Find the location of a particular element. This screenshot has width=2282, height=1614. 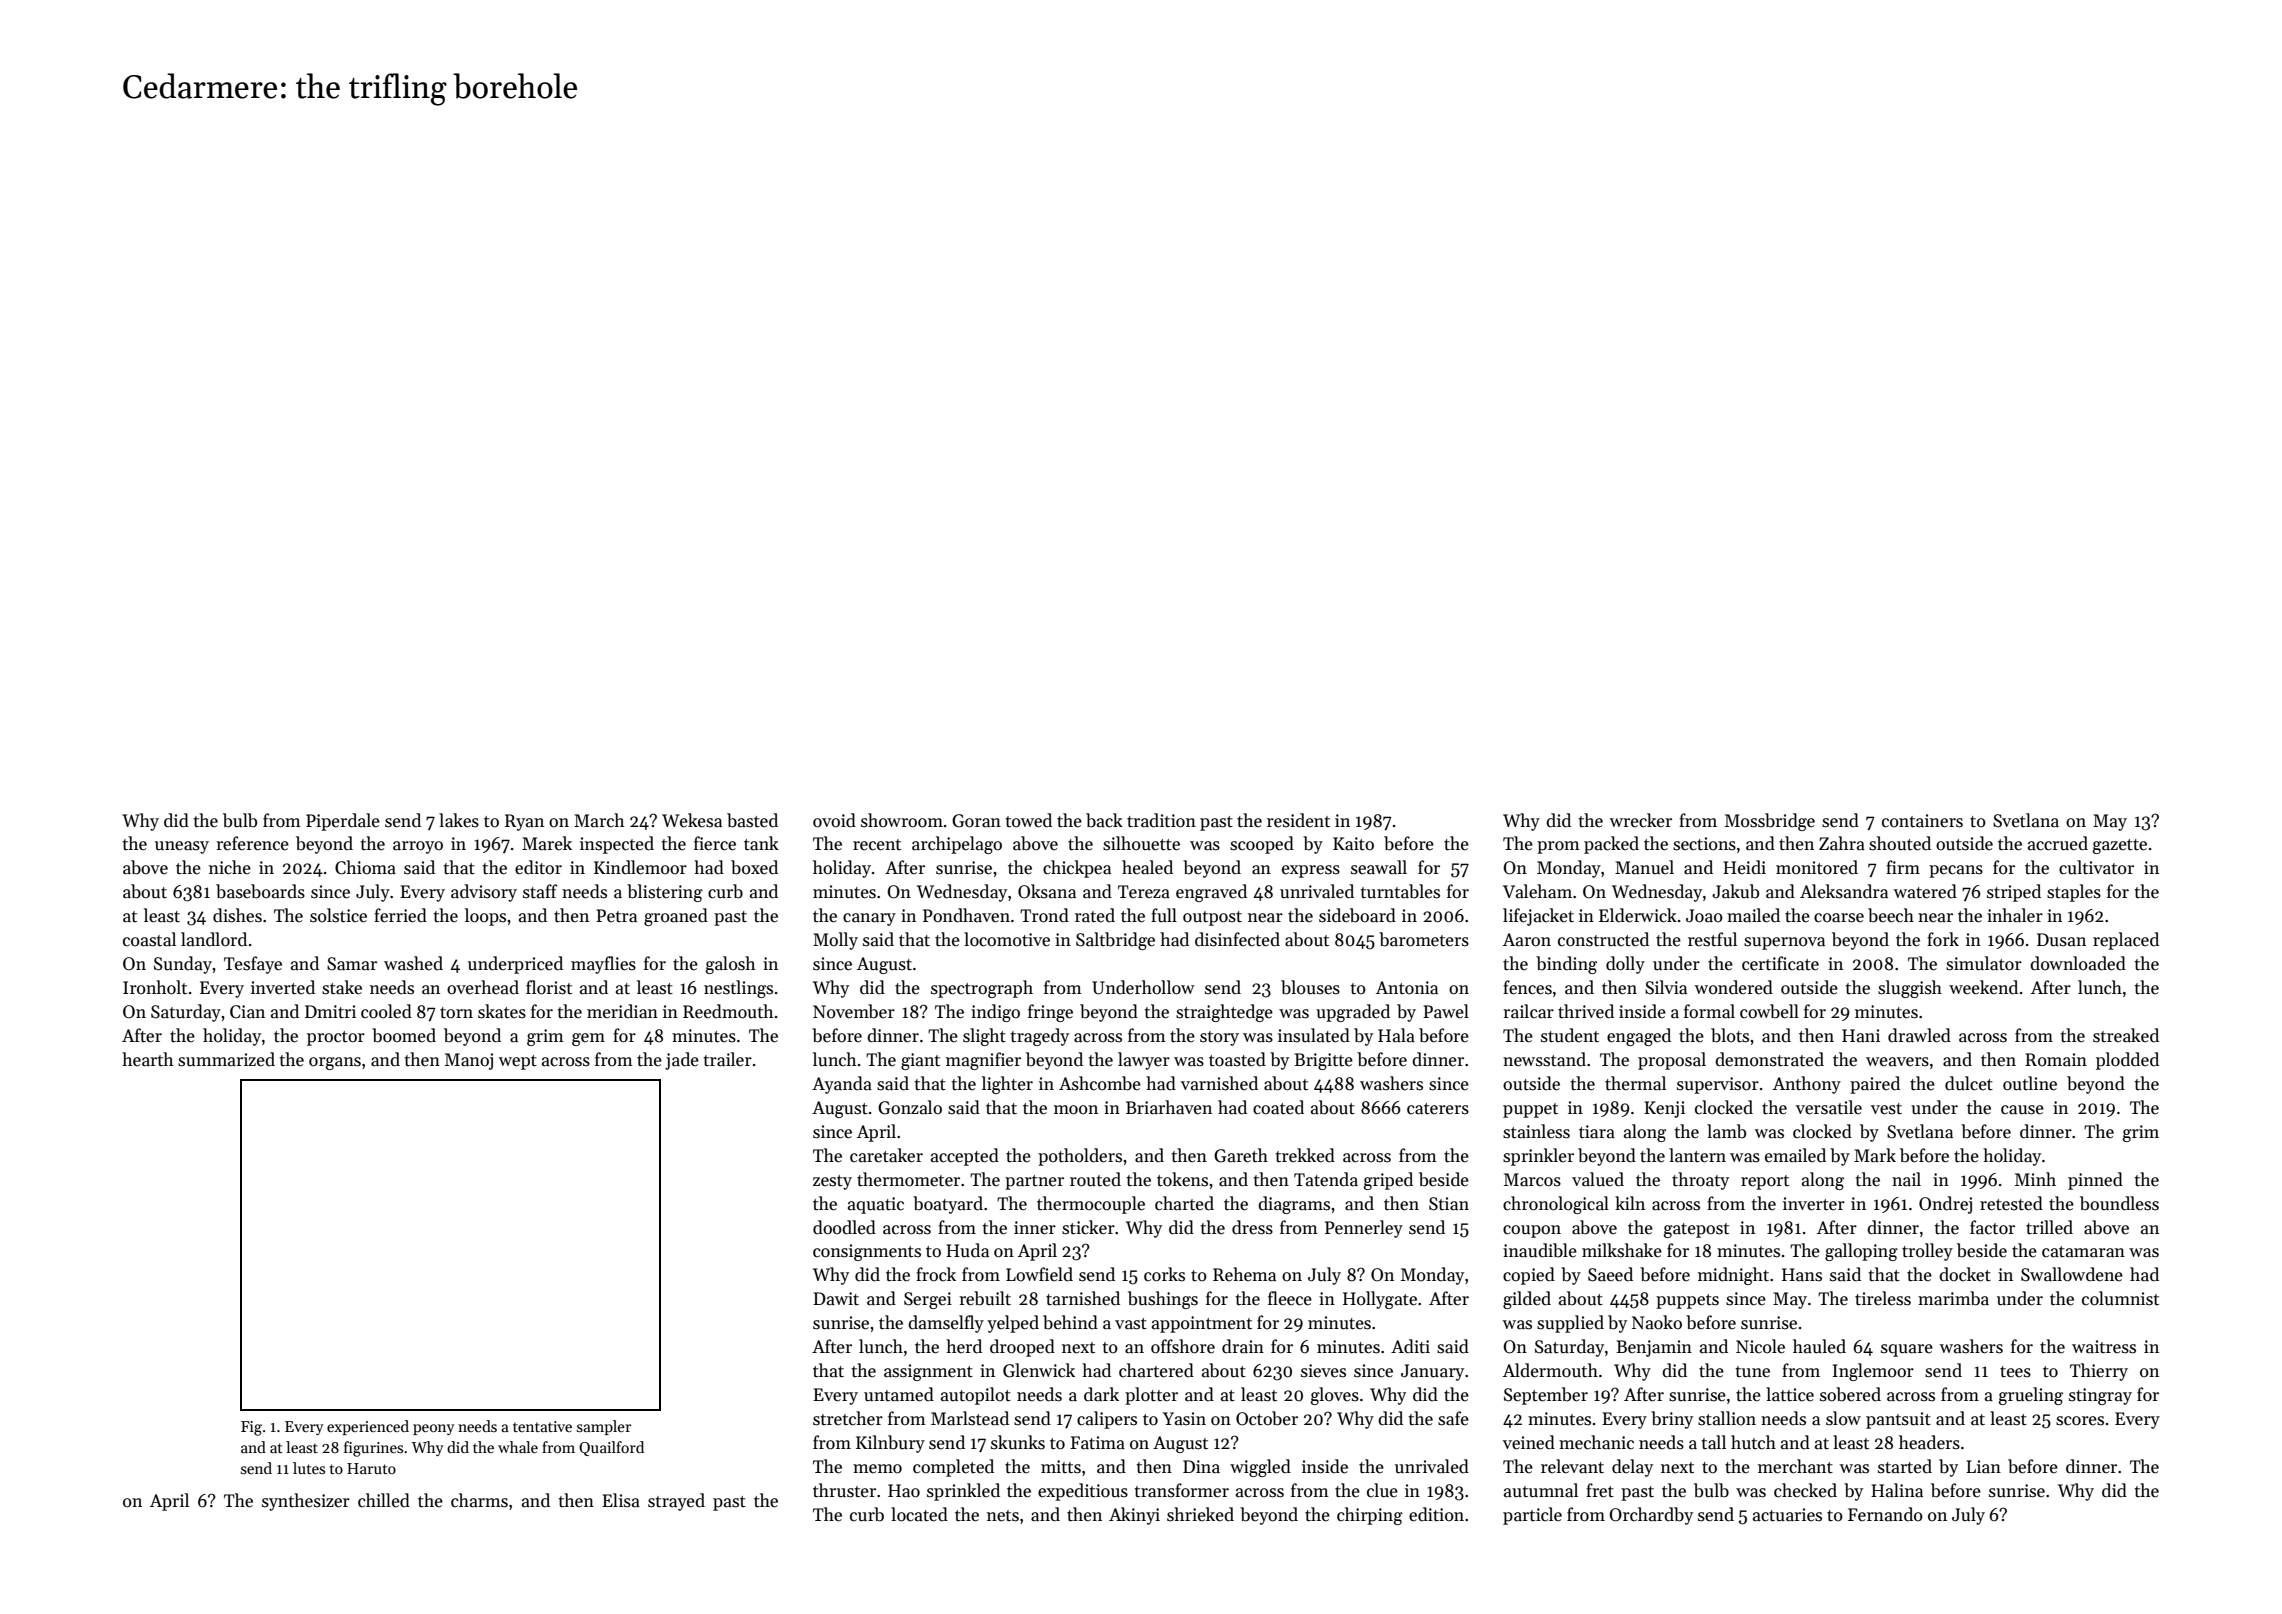

charted is located at coordinates (1184, 1203).
